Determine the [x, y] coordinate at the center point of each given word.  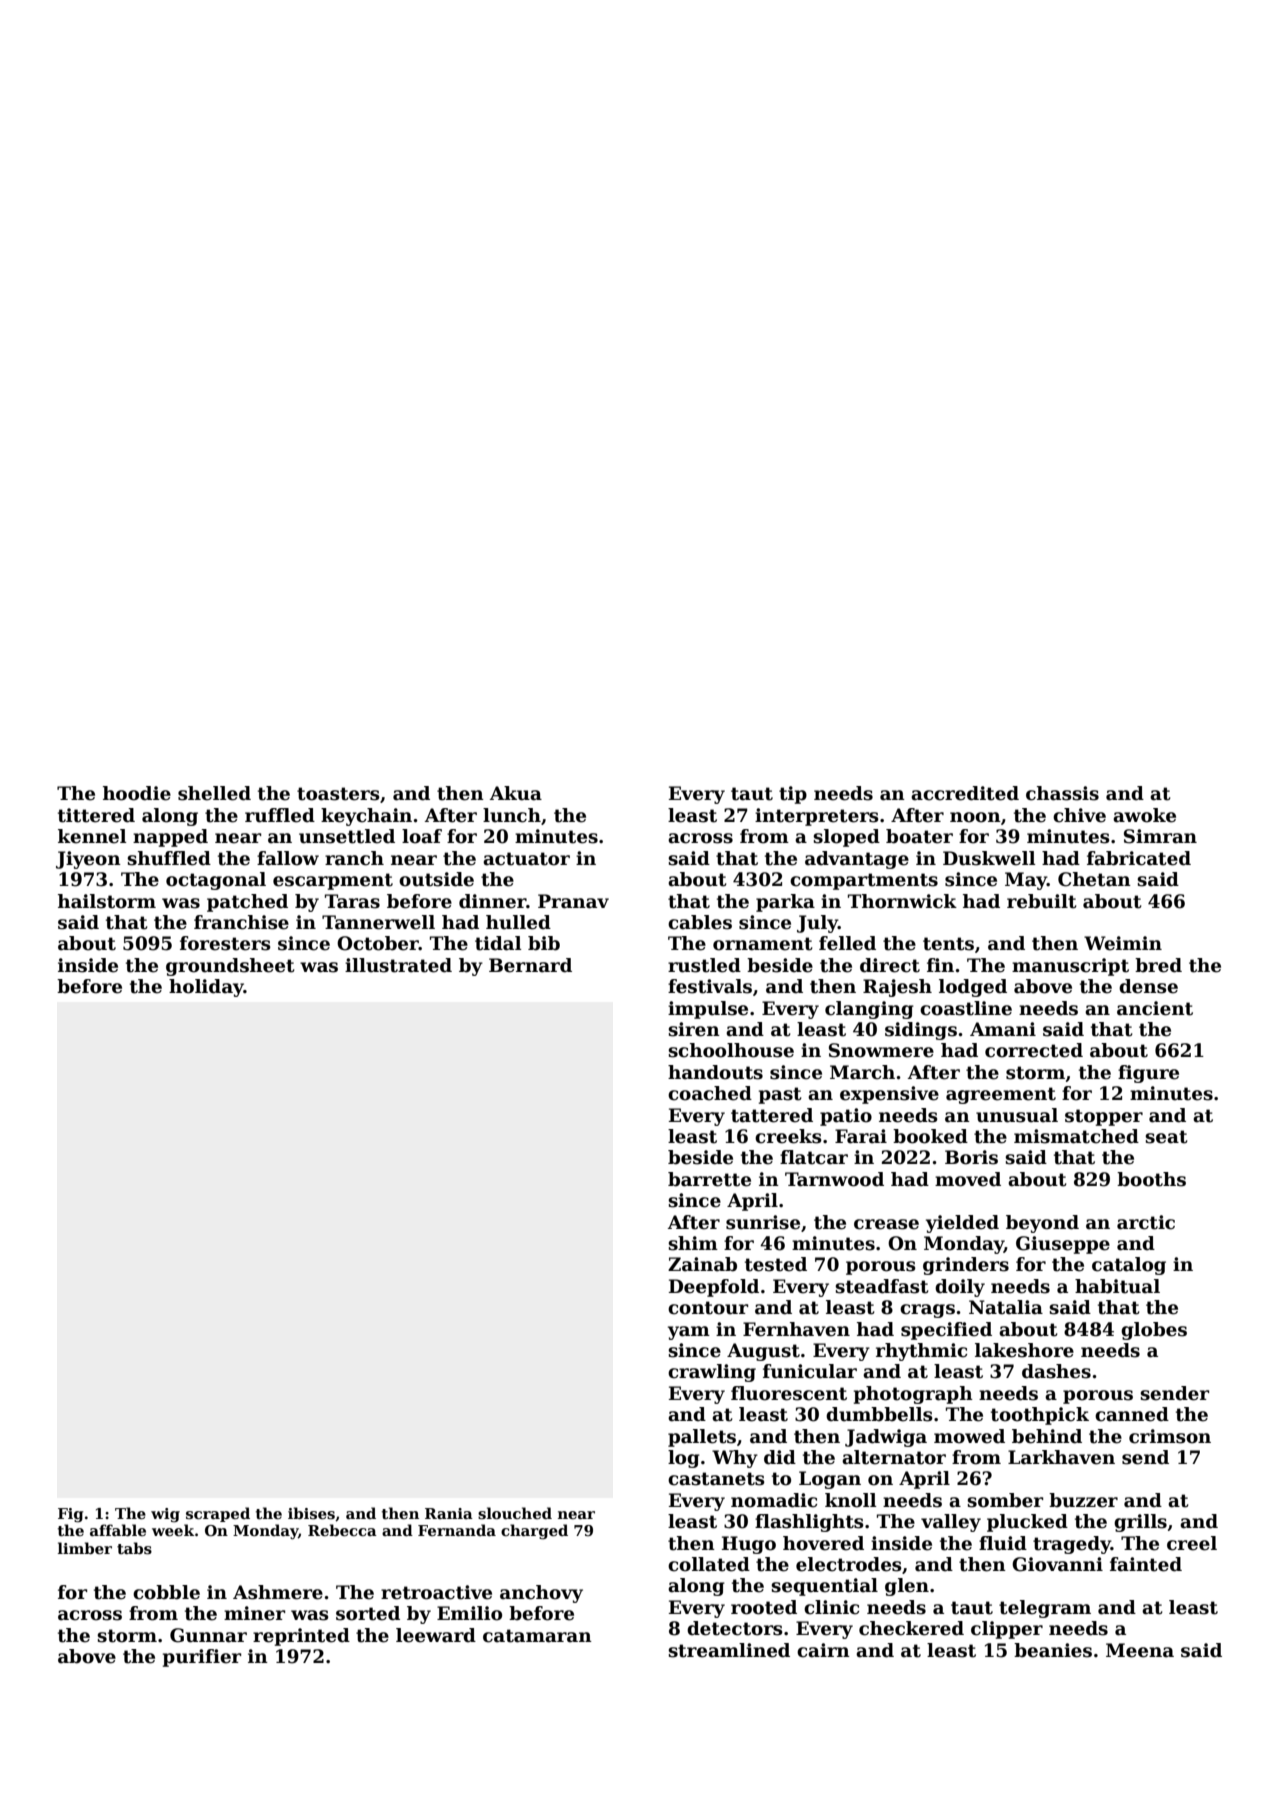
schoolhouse [731, 1050]
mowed [969, 1436]
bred [1158, 965]
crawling [712, 1373]
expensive [889, 1095]
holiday [206, 988]
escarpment [333, 881]
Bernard [530, 965]
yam [689, 1333]
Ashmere [278, 1592]
